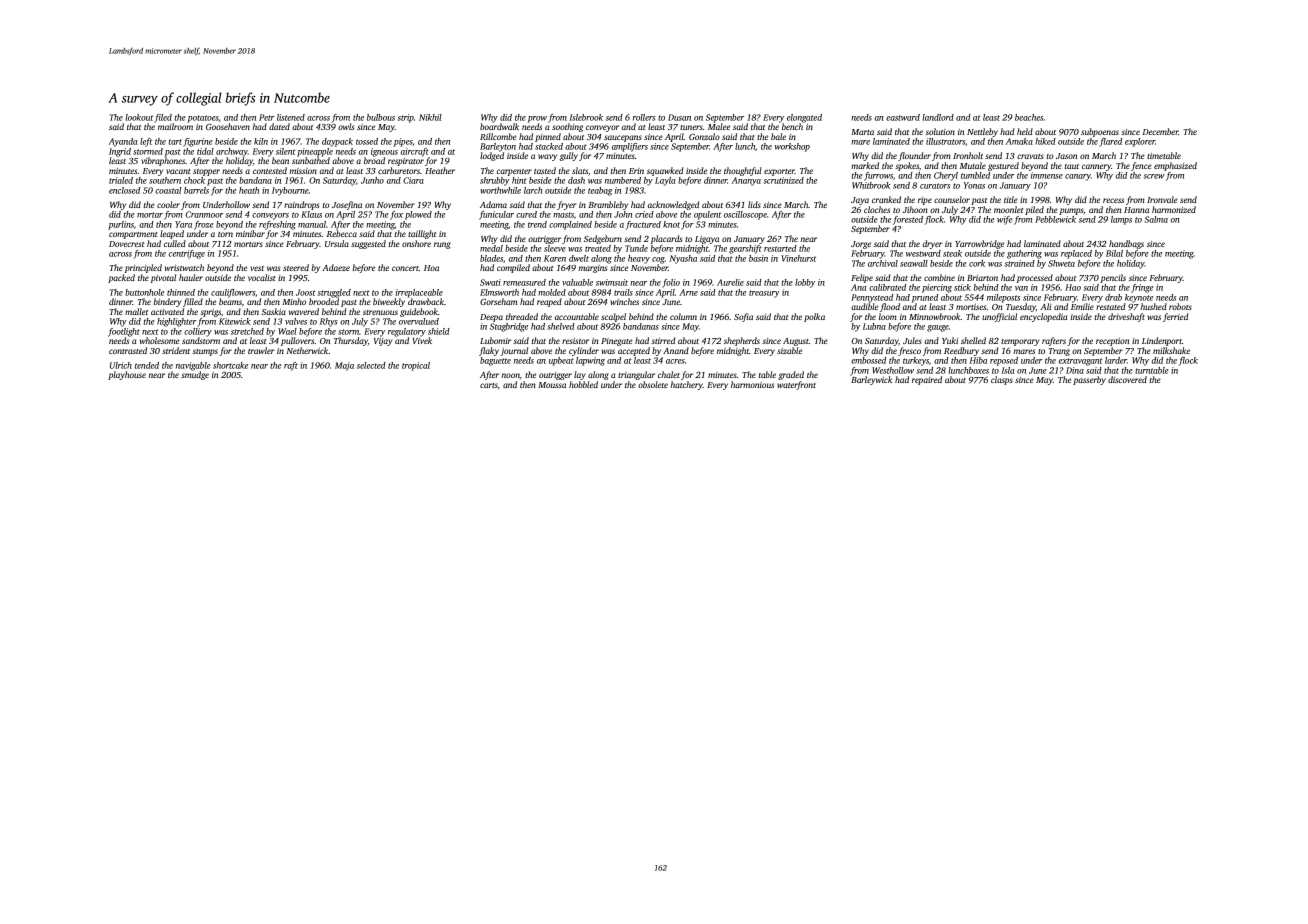 This document has width=1308, height=924. What do you see at coordinates (1002, 380) in the document?
I see `clasps` at bounding box center [1002, 380].
